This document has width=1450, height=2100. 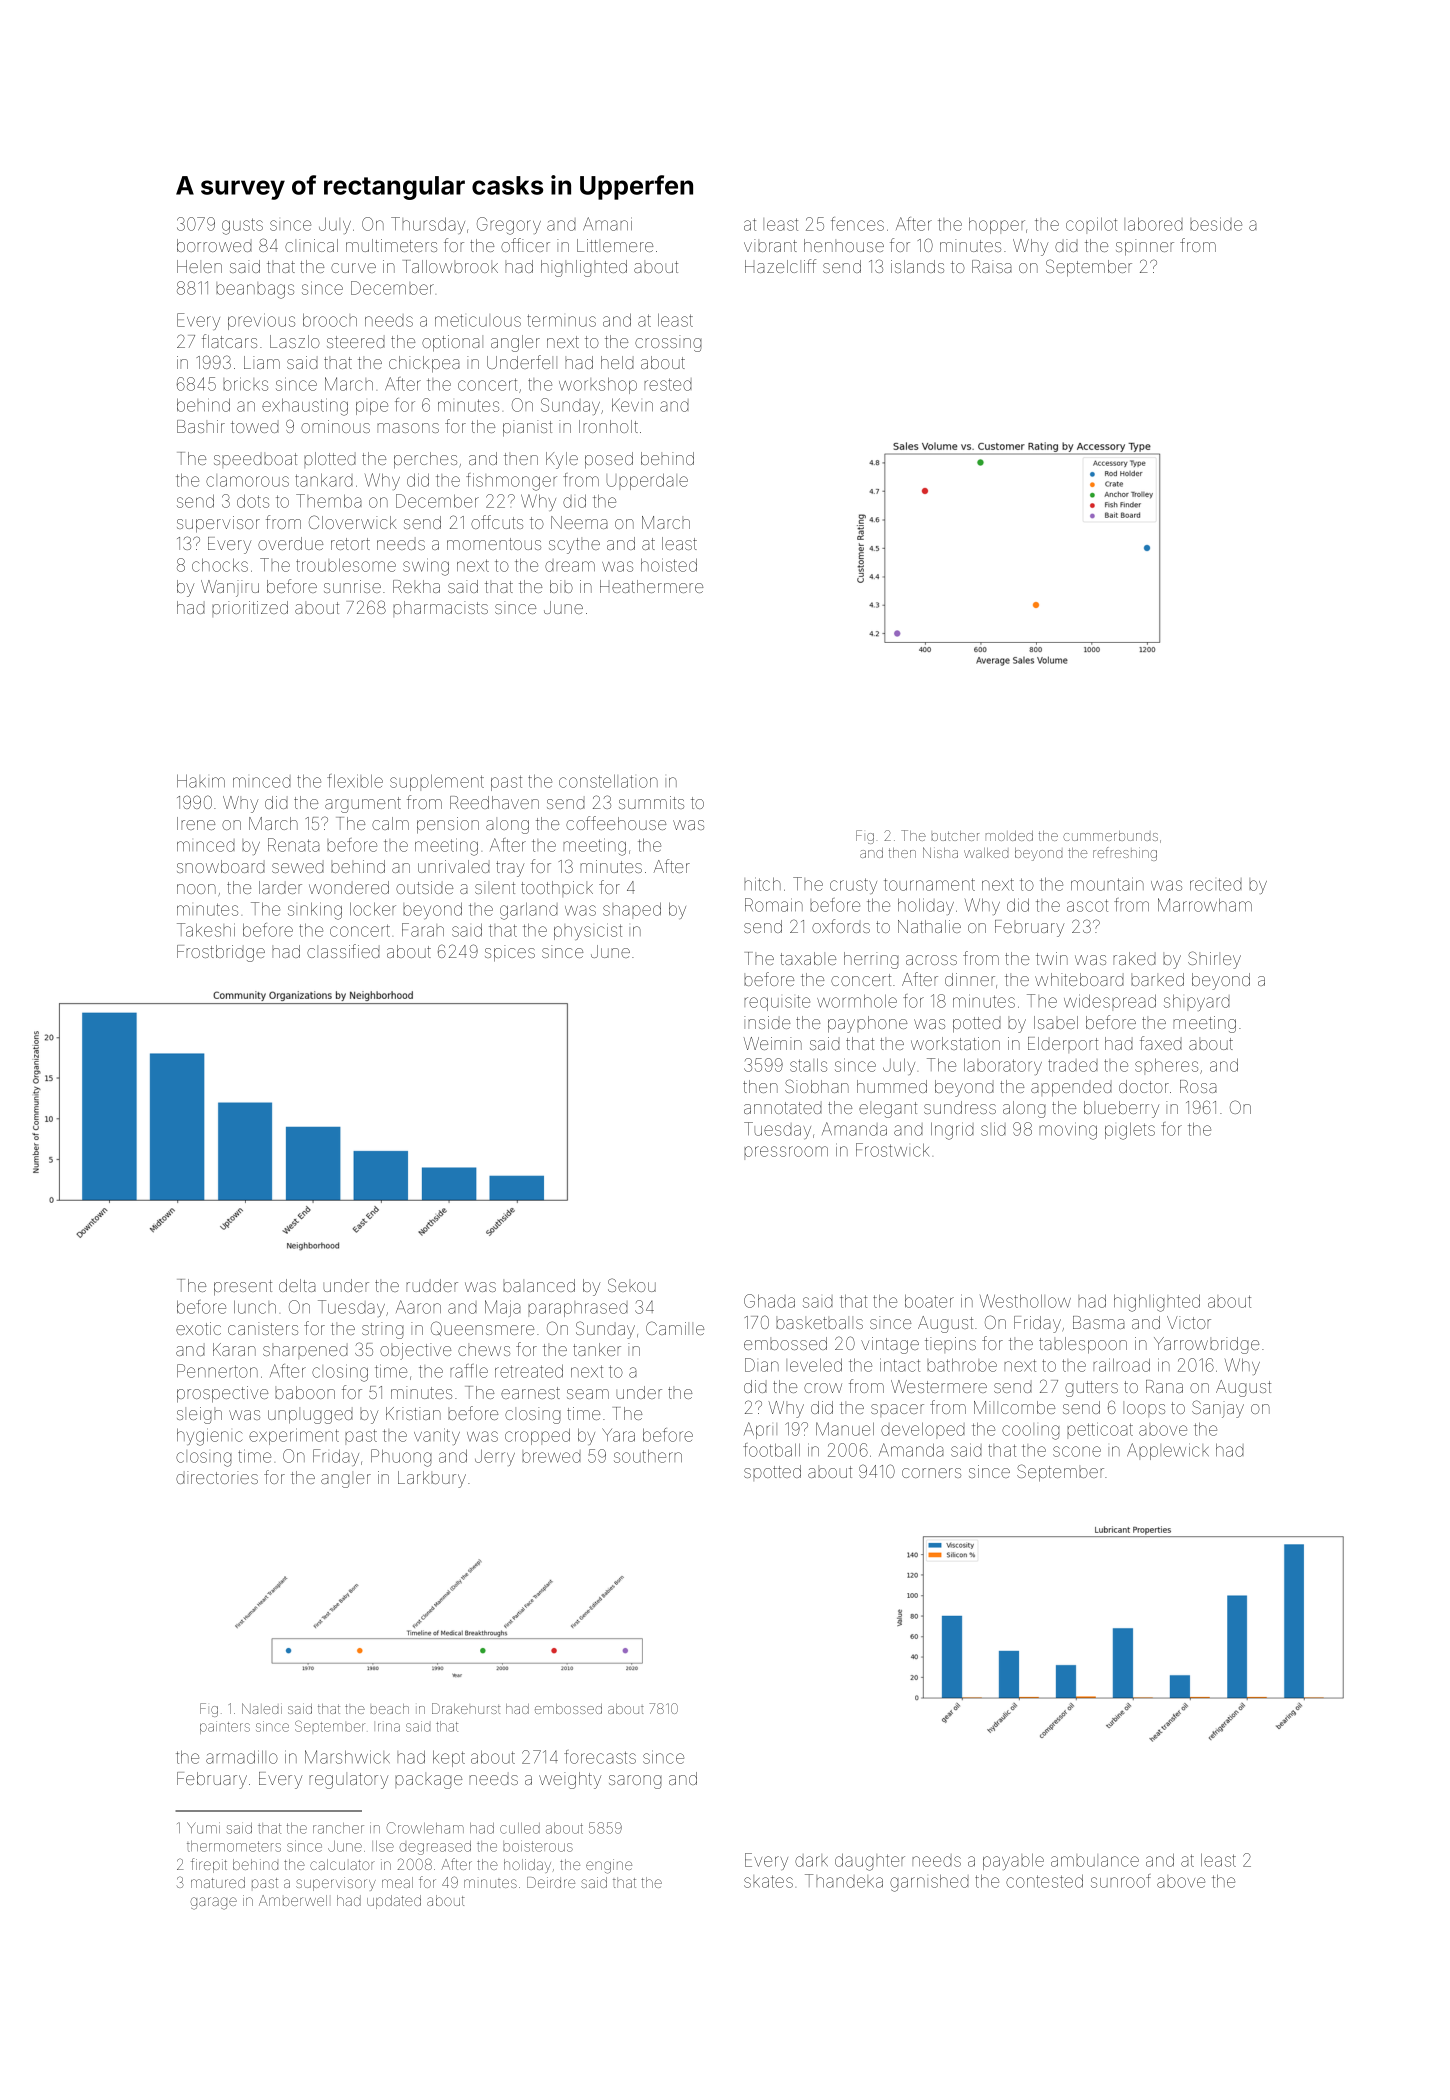 I want to click on boisterous, so click(x=538, y=1846).
